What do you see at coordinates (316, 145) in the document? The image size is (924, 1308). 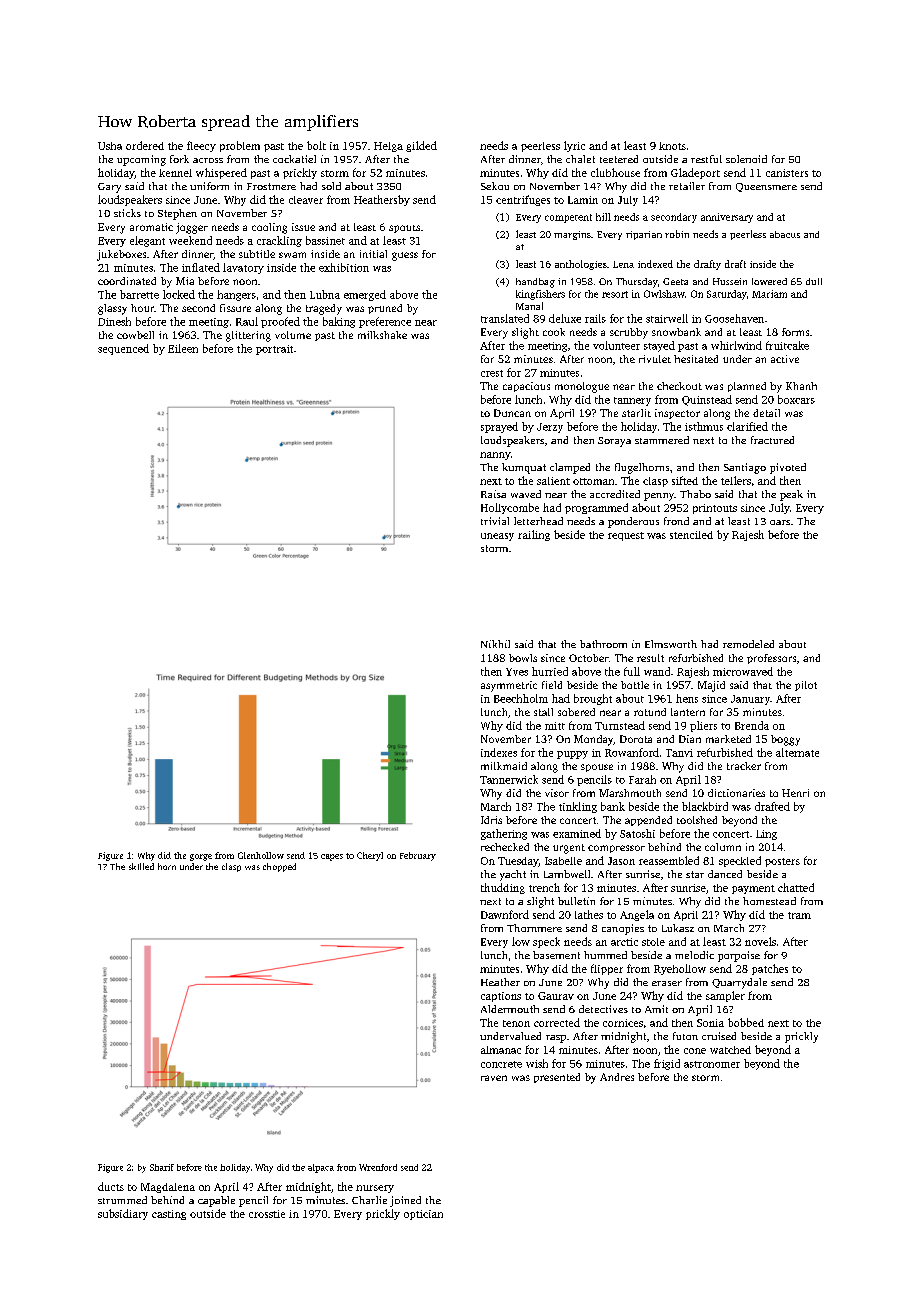 I see `bolt` at bounding box center [316, 145].
